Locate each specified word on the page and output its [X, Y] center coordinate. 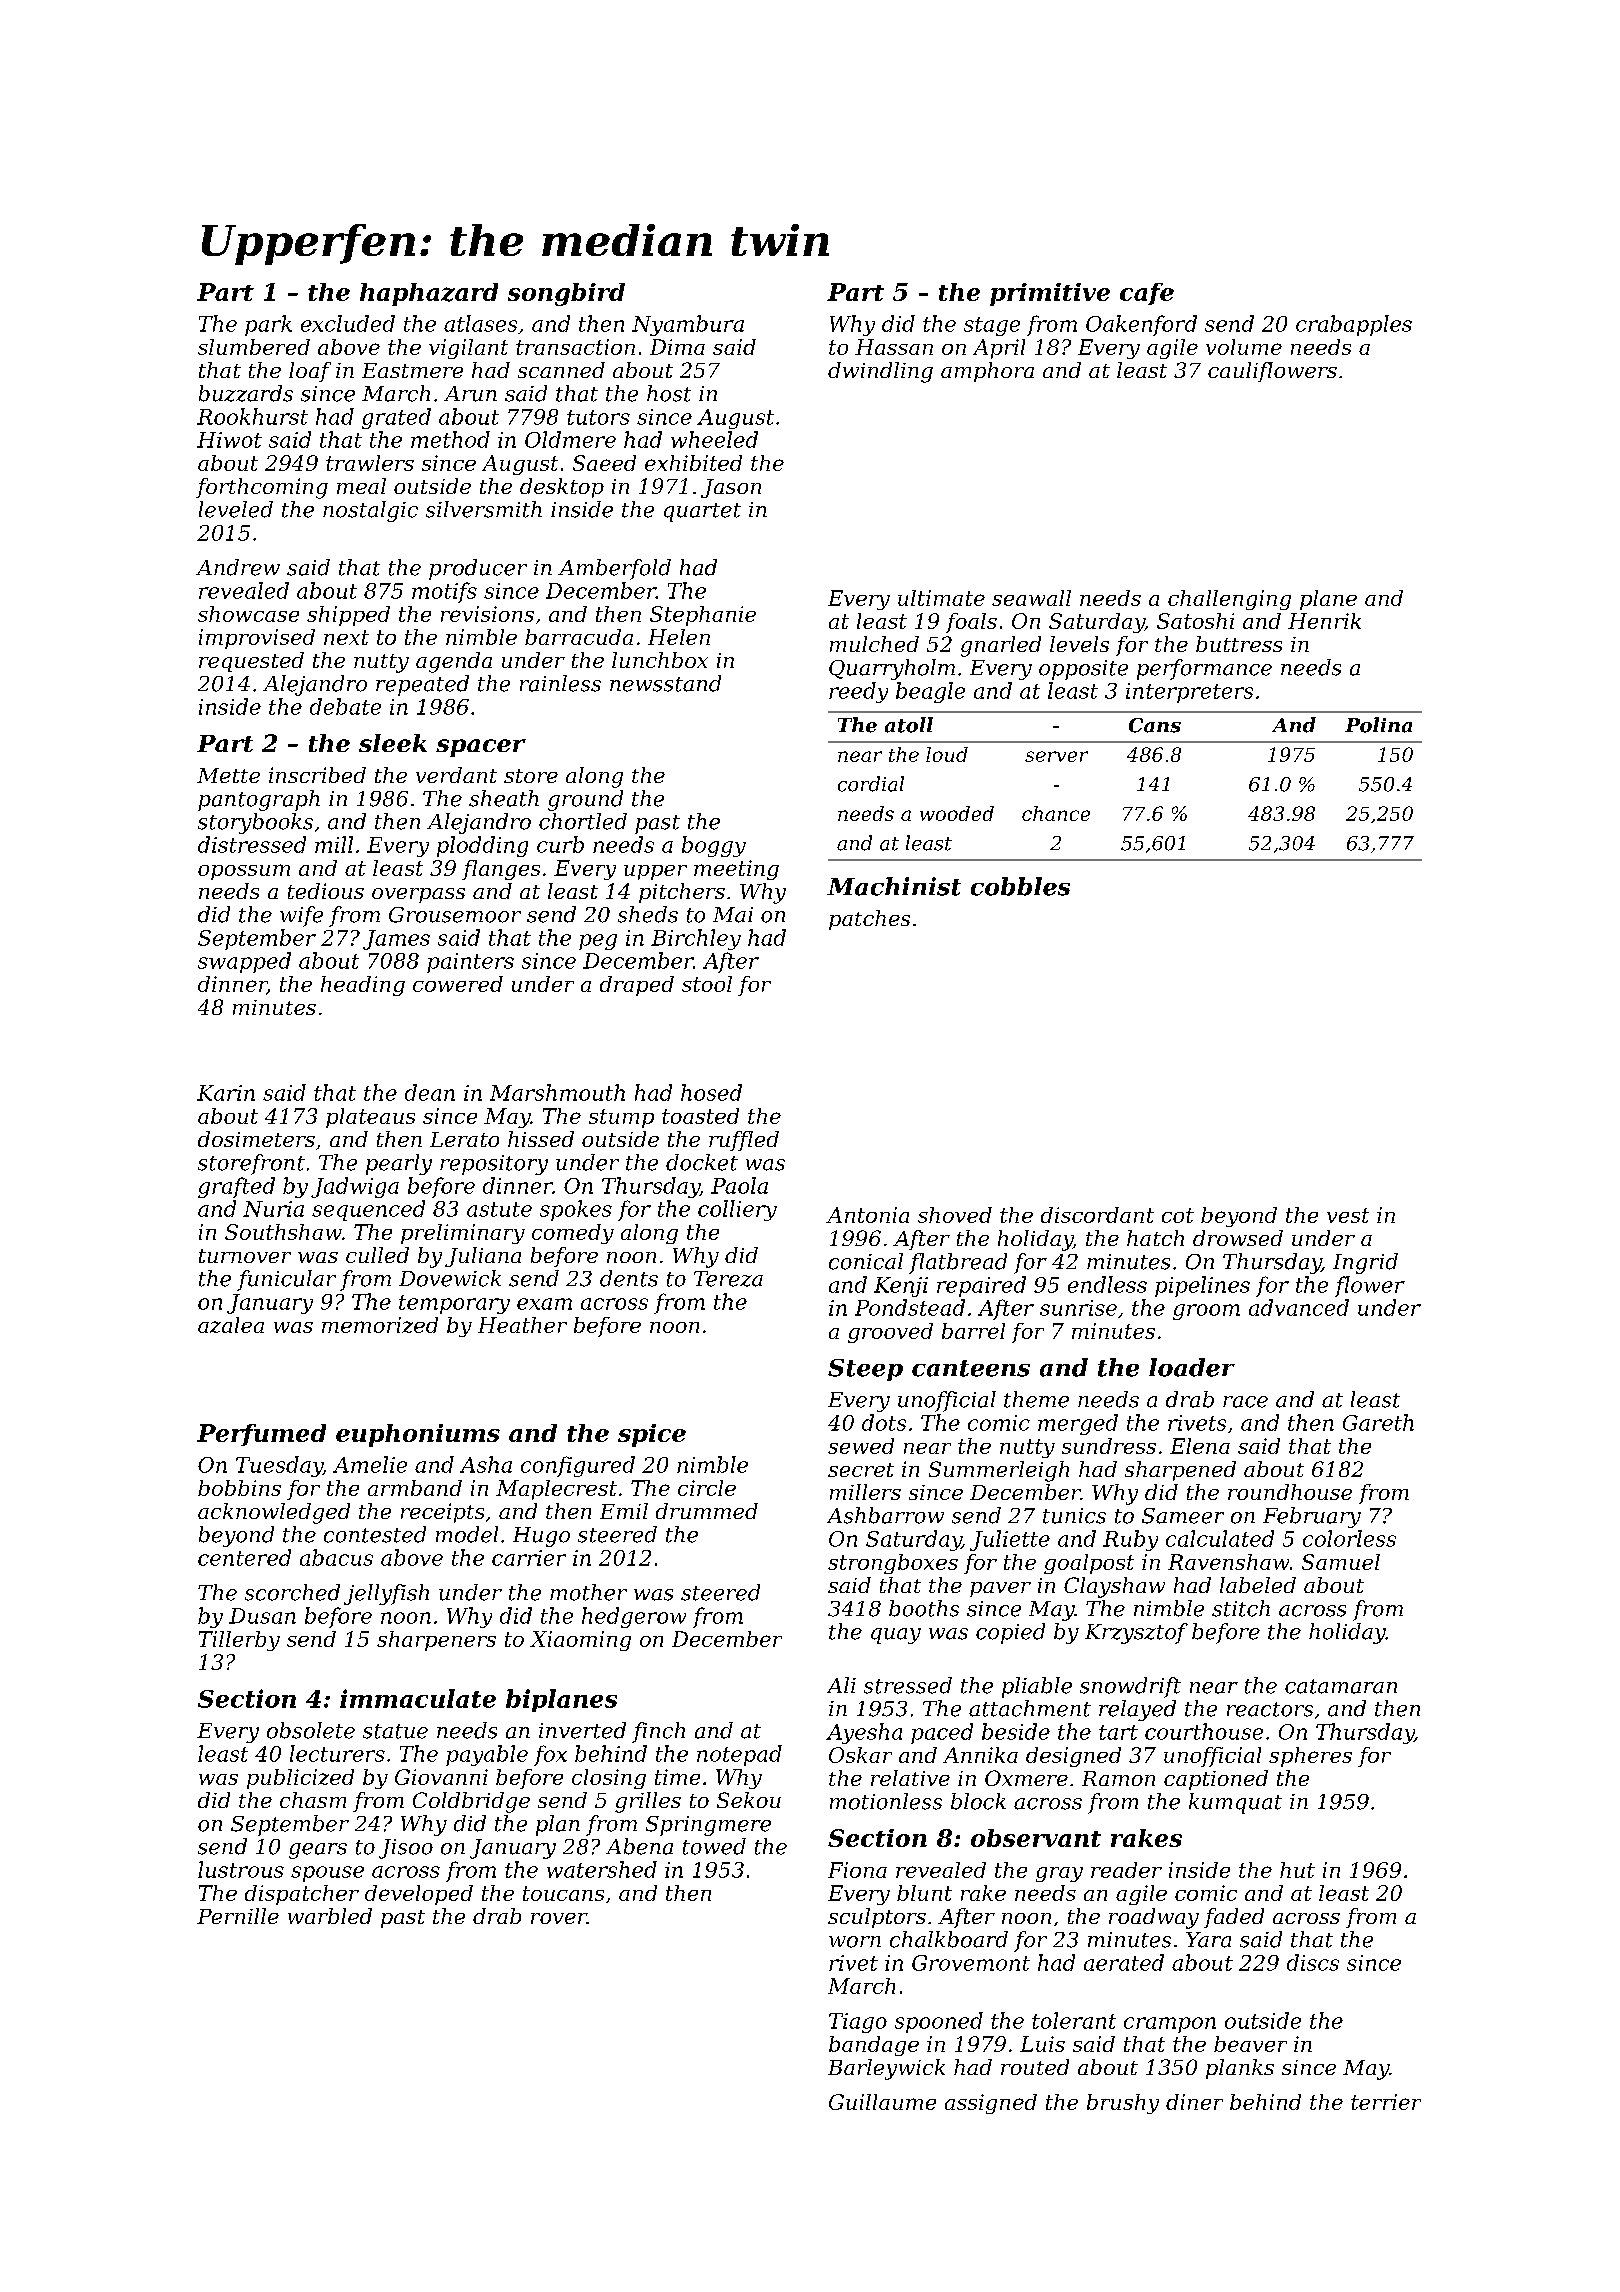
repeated [422, 685]
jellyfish [386, 1594]
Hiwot [229, 440]
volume [1244, 347]
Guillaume [882, 2102]
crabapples [1354, 325]
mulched [874, 644]
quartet [702, 512]
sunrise [1078, 1308]
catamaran [1341, 1686]
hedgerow [634, 1617]
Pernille [238, 1916]
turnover [245, 1256]
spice [652, 1435]
